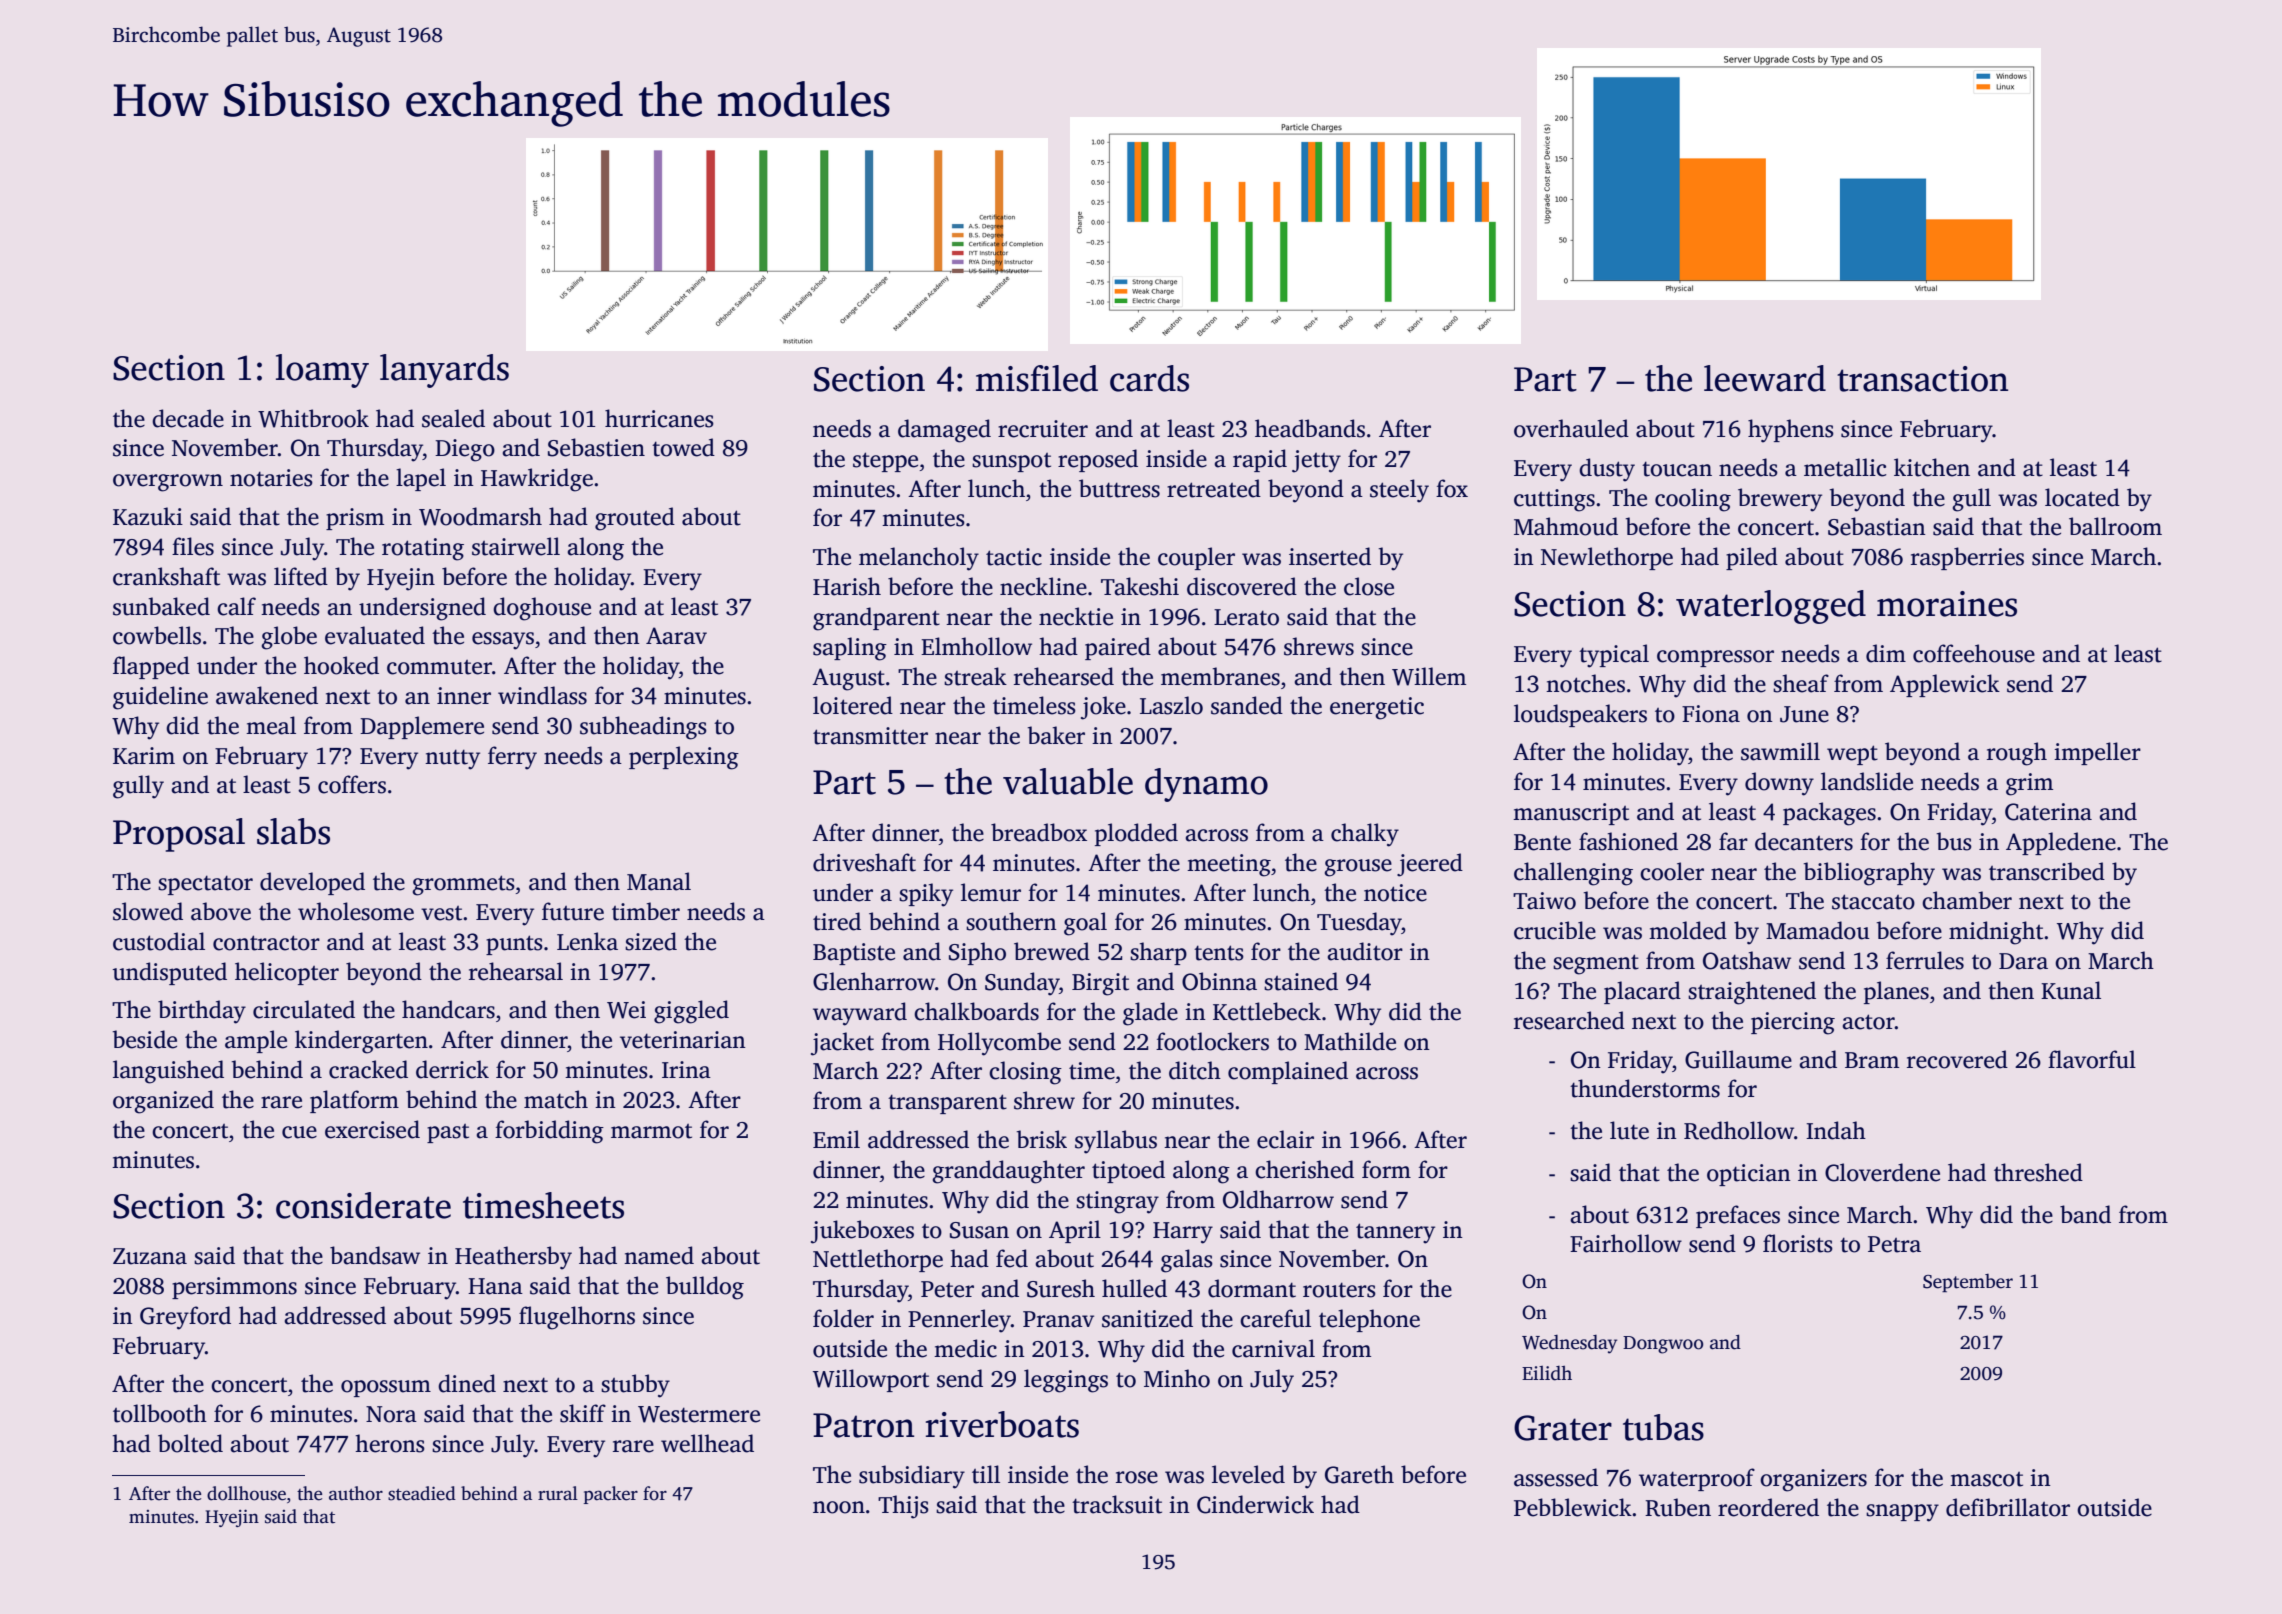 The height and width of the image is (1614, 2282). Describe the element at coordinates (1339, 1290) in the image. I see `routers` at that location.
